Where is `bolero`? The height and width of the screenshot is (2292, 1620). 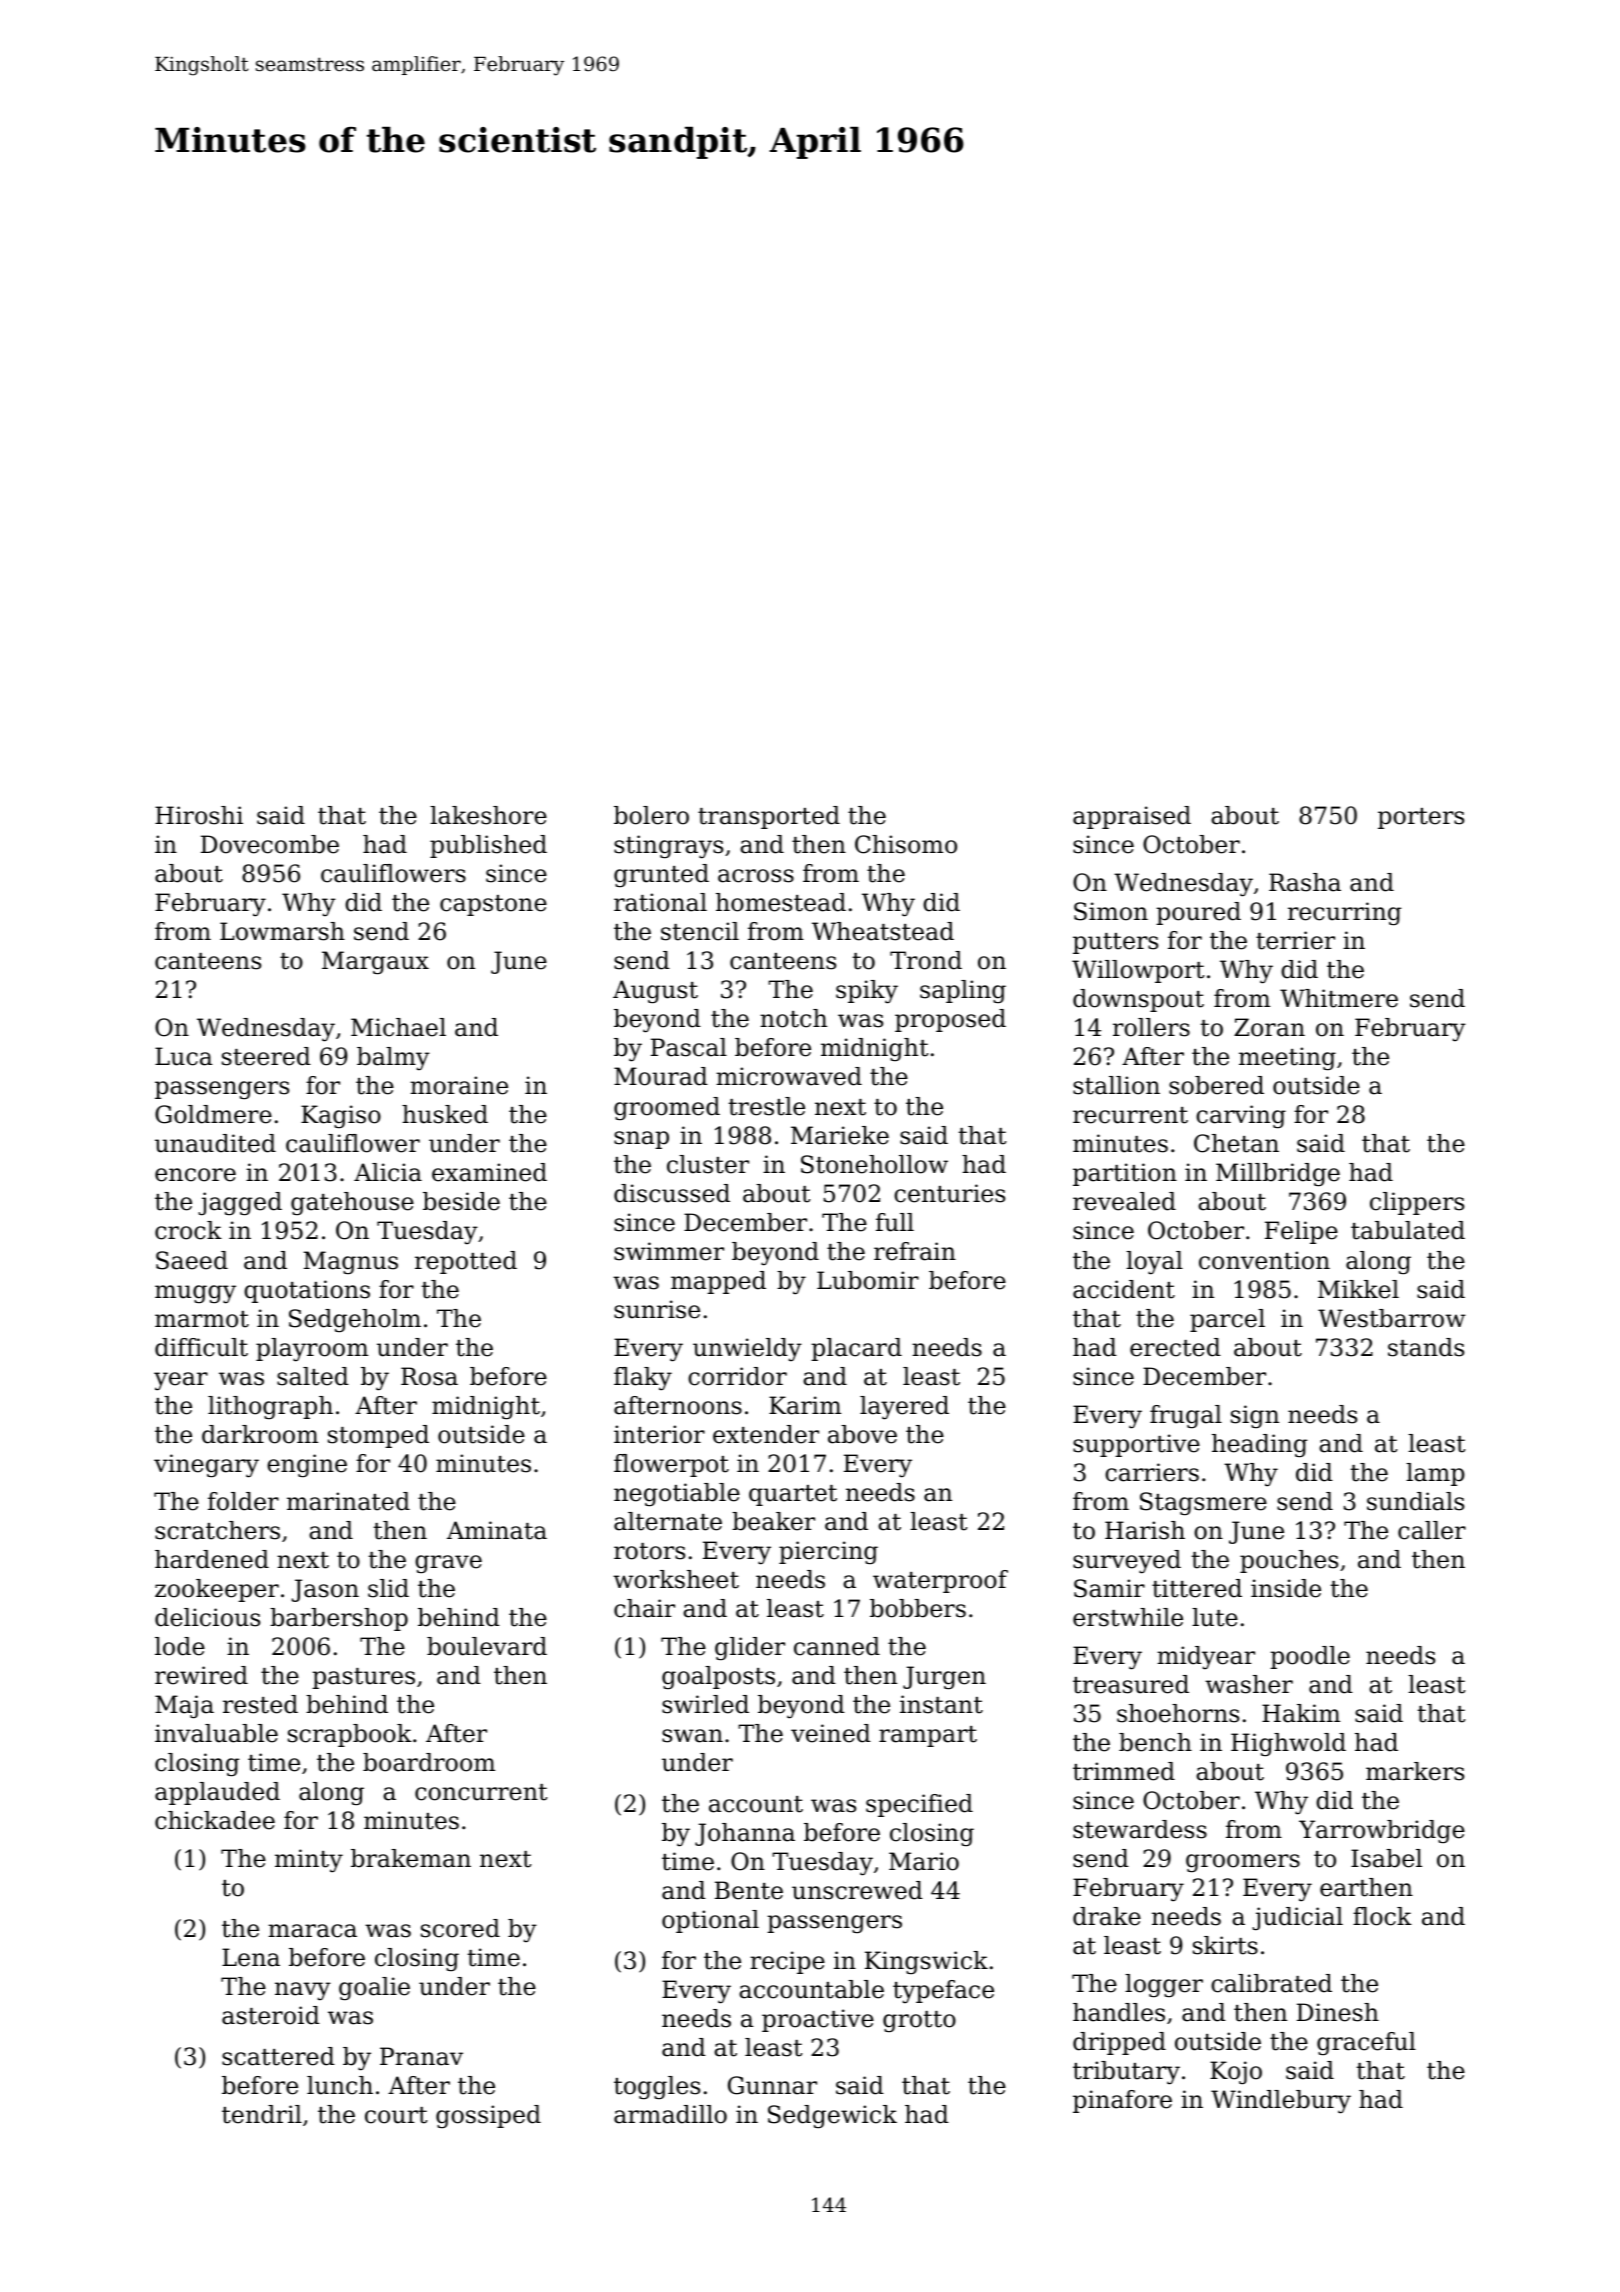 bolero is located at coordinates (651, 815).
